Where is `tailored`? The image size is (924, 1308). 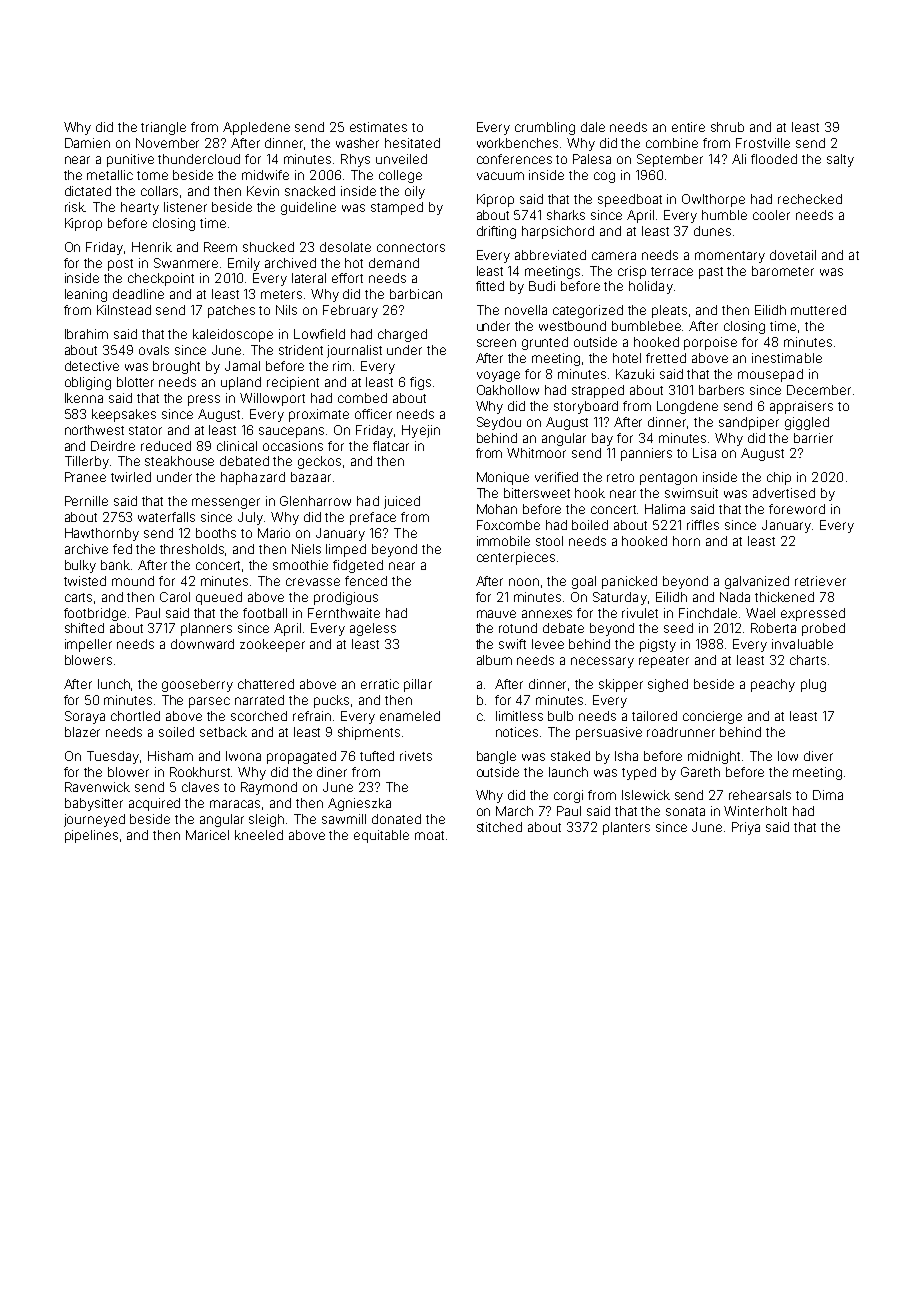 tailored is located at coordinates (654, 716).
